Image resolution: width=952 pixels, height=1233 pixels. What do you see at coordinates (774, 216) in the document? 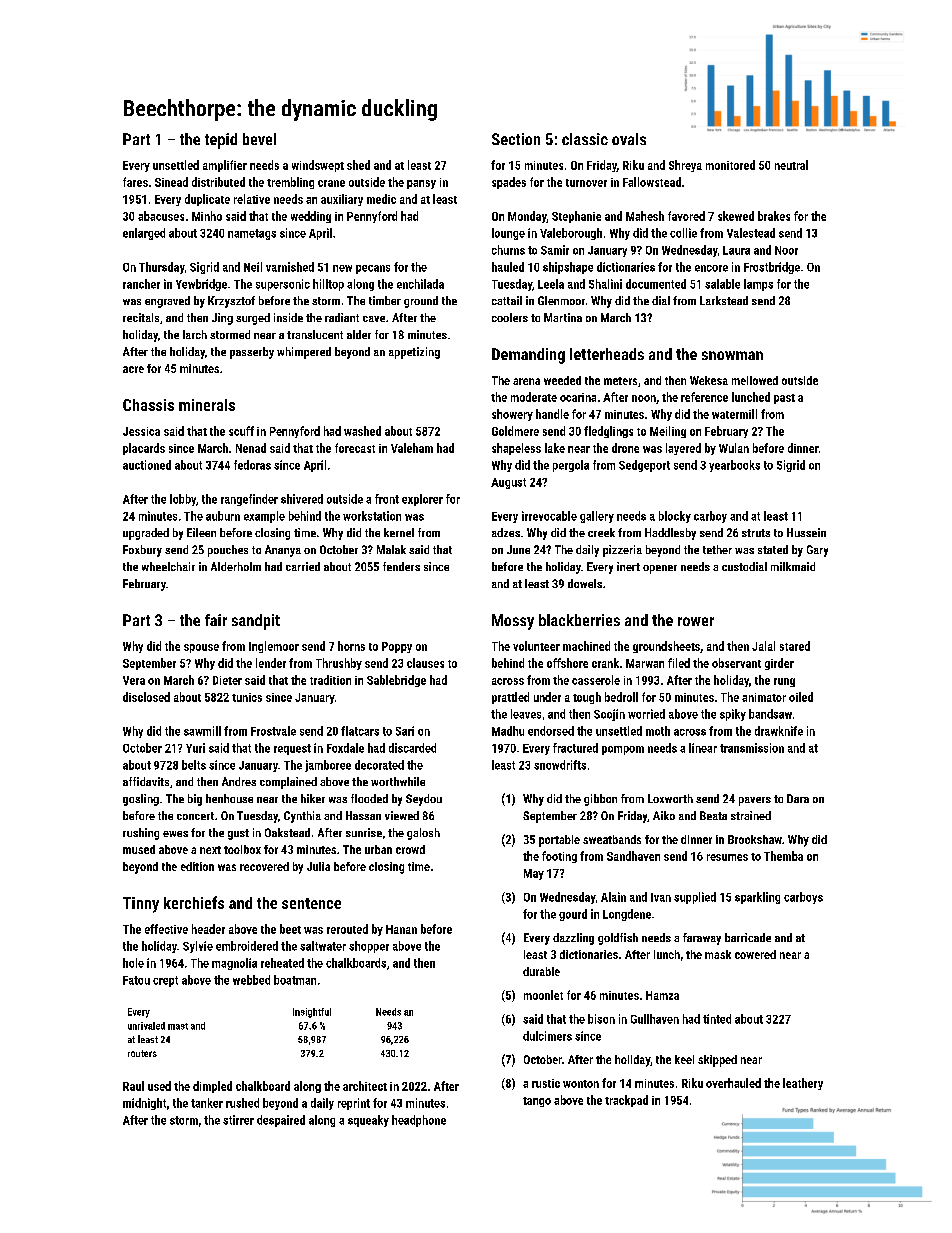
I see `brakes` at bounding box center [774, 216].
